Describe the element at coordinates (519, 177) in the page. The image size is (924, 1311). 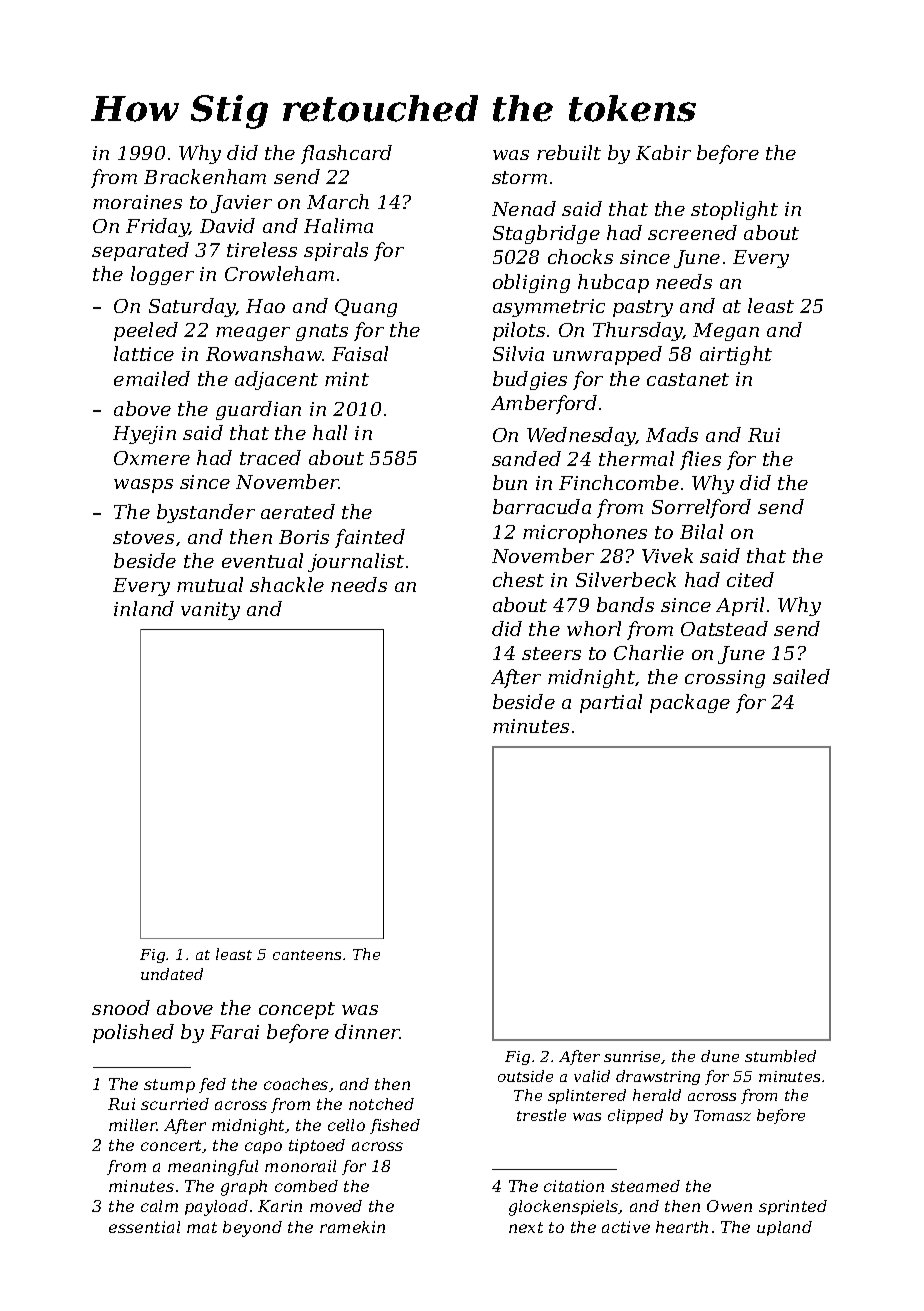
I see `storm` at that location.
